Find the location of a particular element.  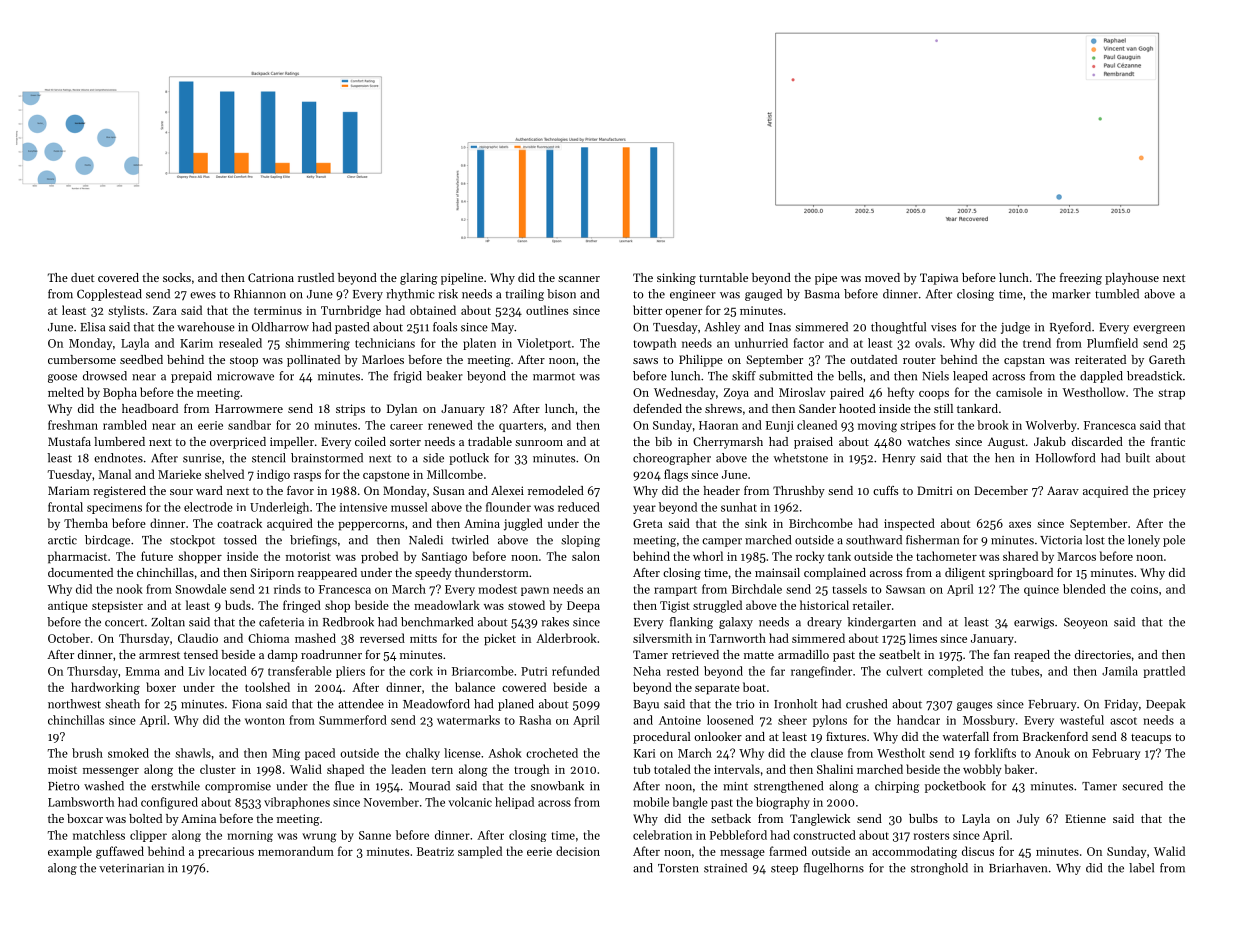

ewes is located at coordinates (203, 295).
